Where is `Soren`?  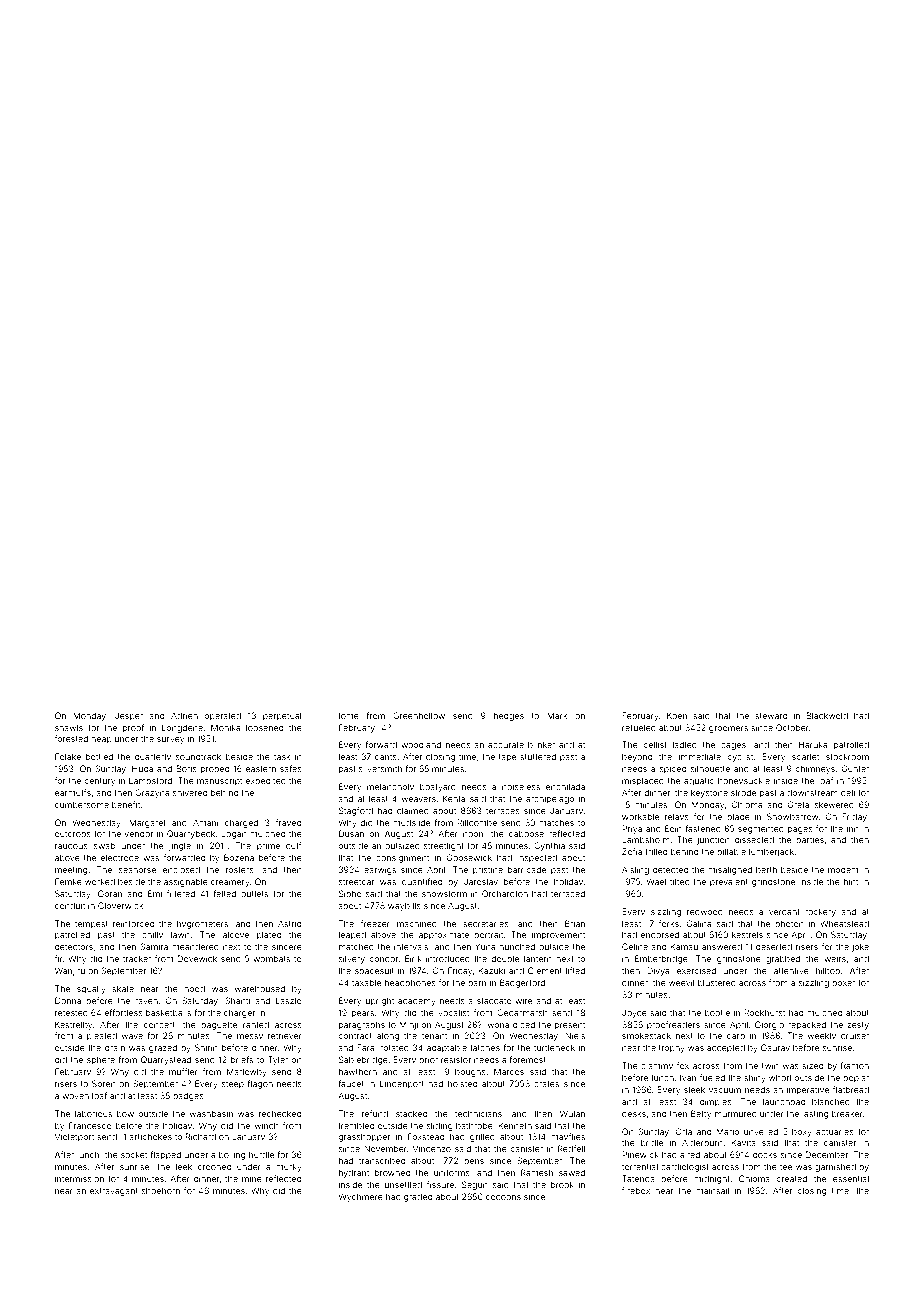 Soren is located at coordinates (104, 1083).
